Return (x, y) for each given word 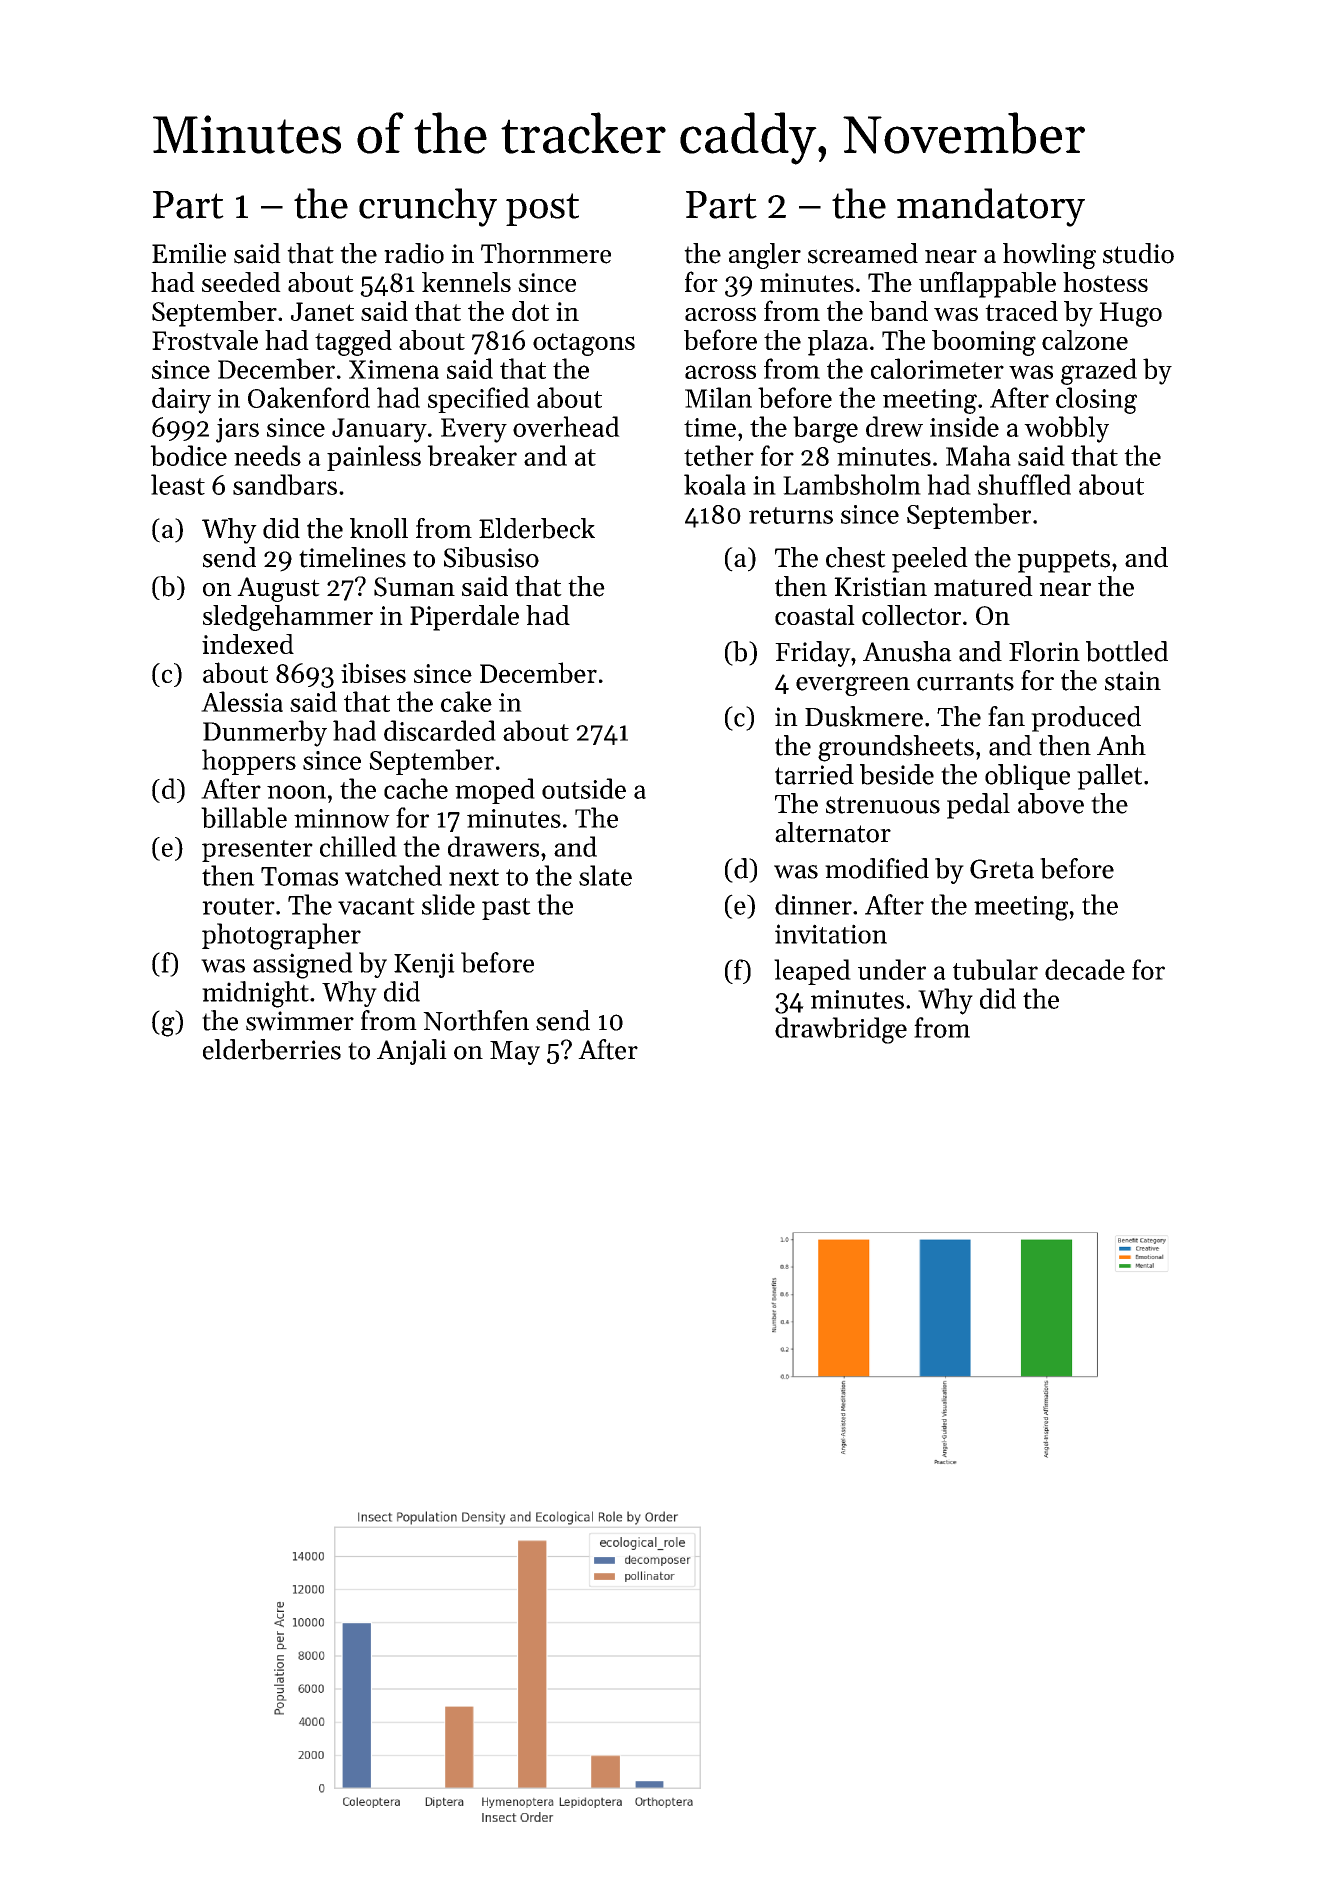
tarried (814, 774)
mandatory (991, 207)
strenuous (883, 805)
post (542, 209)
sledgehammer (288, 618)
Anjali (412, 1052)
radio (414, 253)
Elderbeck (537, 528)
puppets (1063, 561)
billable (244, 817)
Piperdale (464, 618)
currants (965, 682)
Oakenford (309, 397)
